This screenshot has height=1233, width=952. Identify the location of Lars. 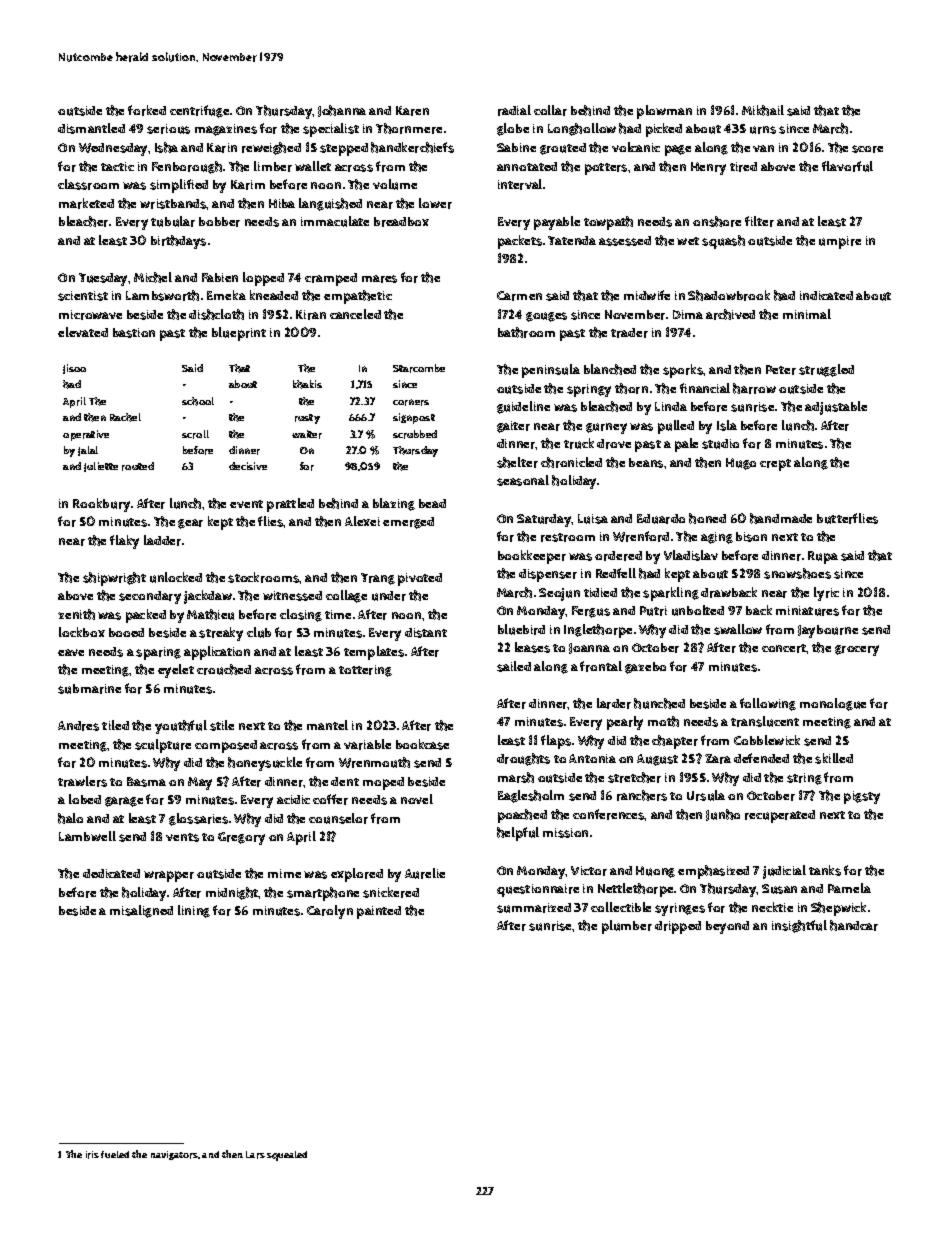
(255, 1155).
